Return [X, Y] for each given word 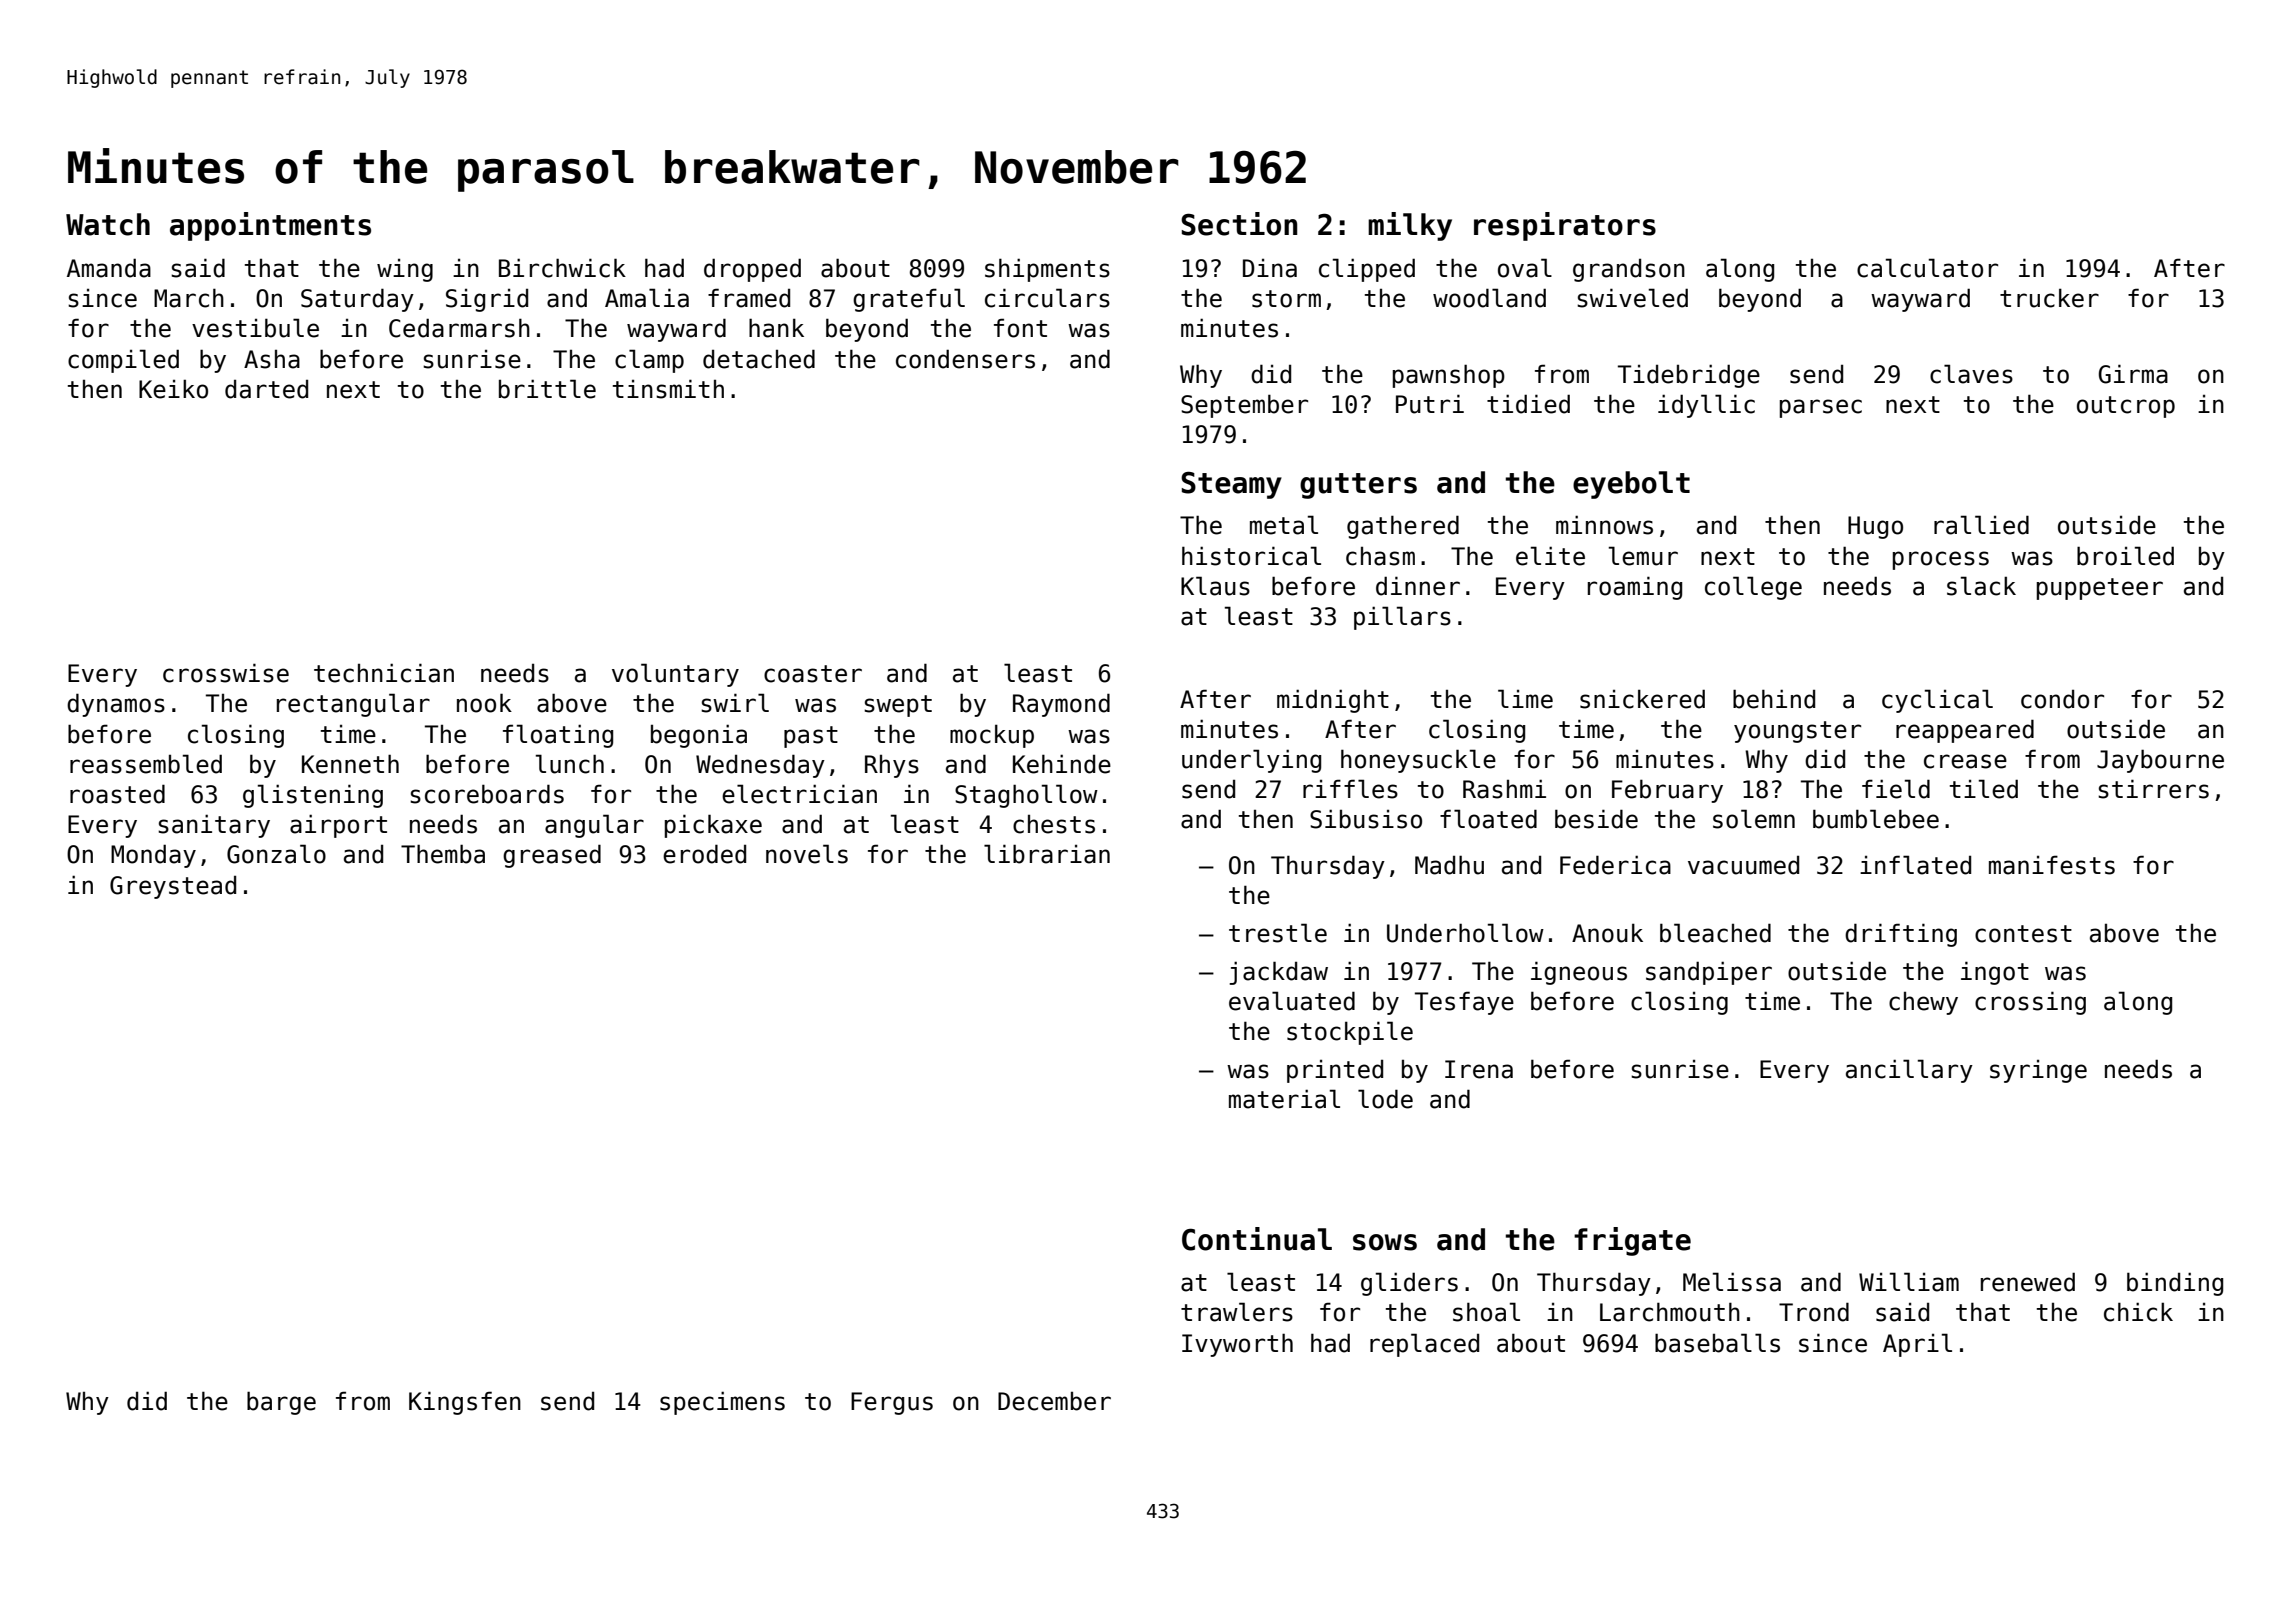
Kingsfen [465, 1403]
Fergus [892, 1403]
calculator [1927, 268]
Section [1239, 224]
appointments [270, 226]
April [1917, 1345]
